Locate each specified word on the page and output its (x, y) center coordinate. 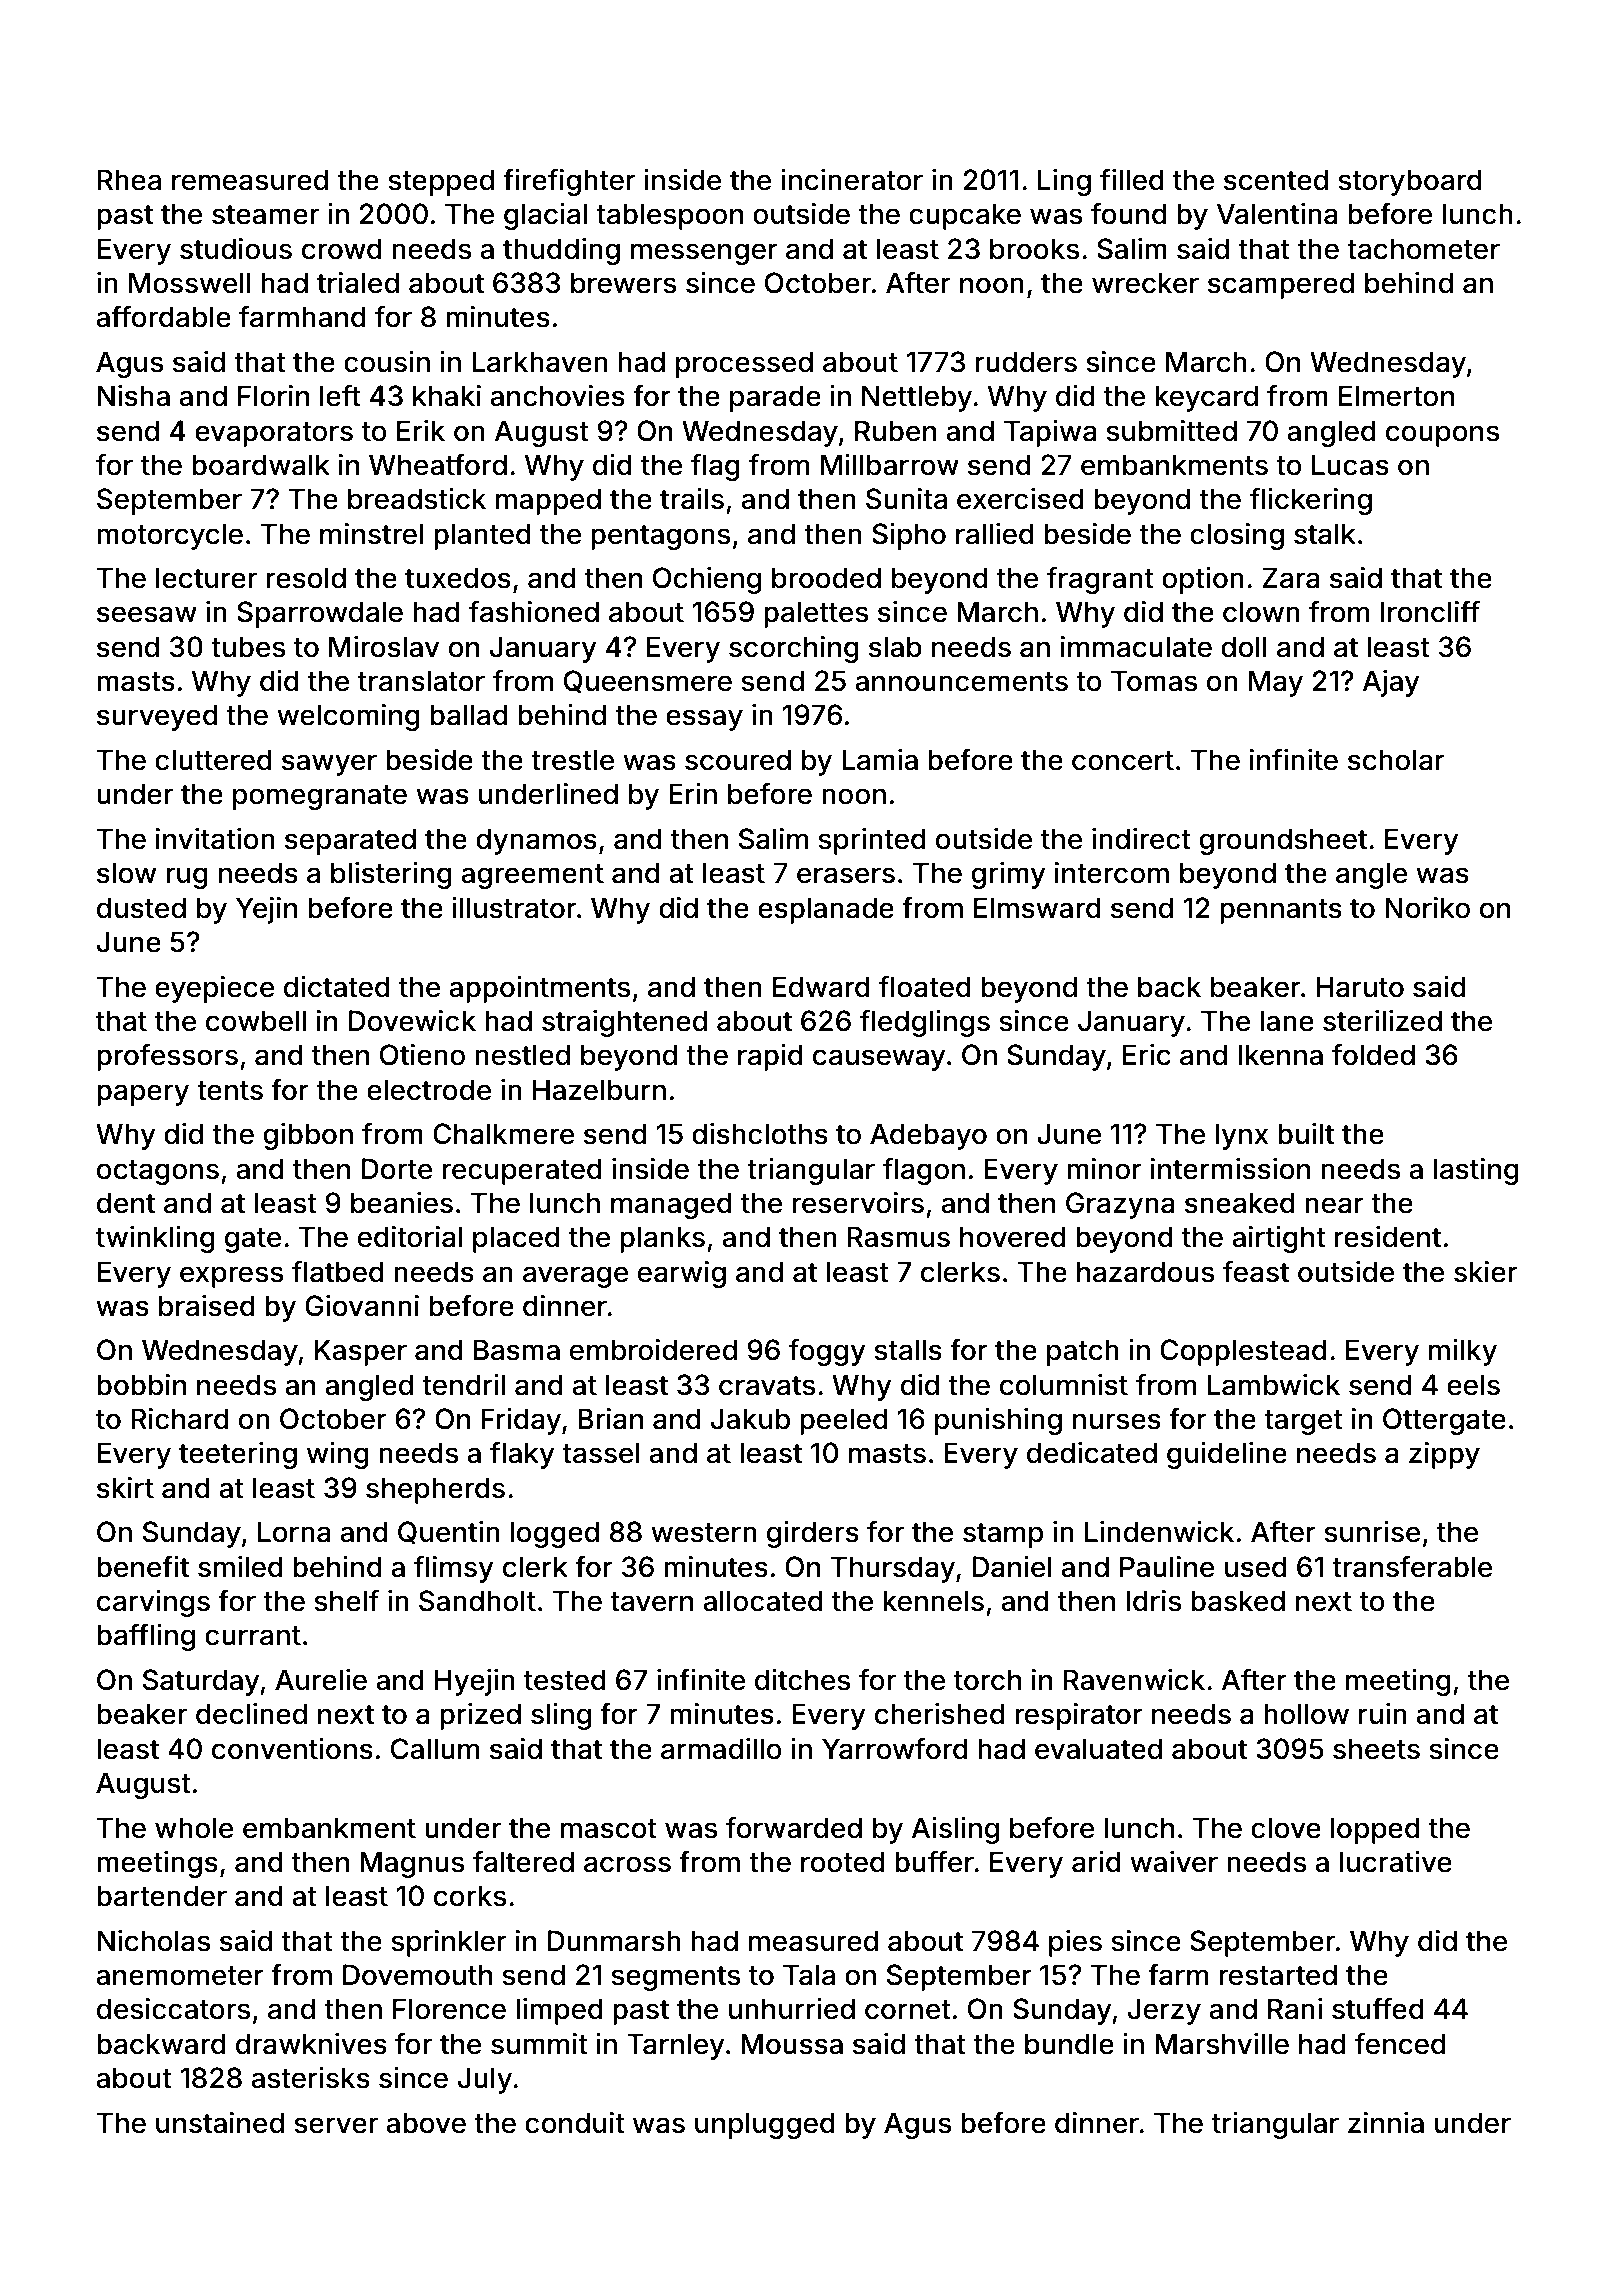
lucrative (1396, 1862)
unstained (220, 2123)
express (231, 1277)
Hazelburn (599, 1090)
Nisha (134, 396)
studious (236, 249)
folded (1373, 1055)
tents (230, 1091)
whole (194, 1828)
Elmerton (1396, 396)
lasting (1476, 1171)
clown (1261, 612)
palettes (816, 614)
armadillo (721, 1749)
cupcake (965, 216)
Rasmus (899, 1237)
